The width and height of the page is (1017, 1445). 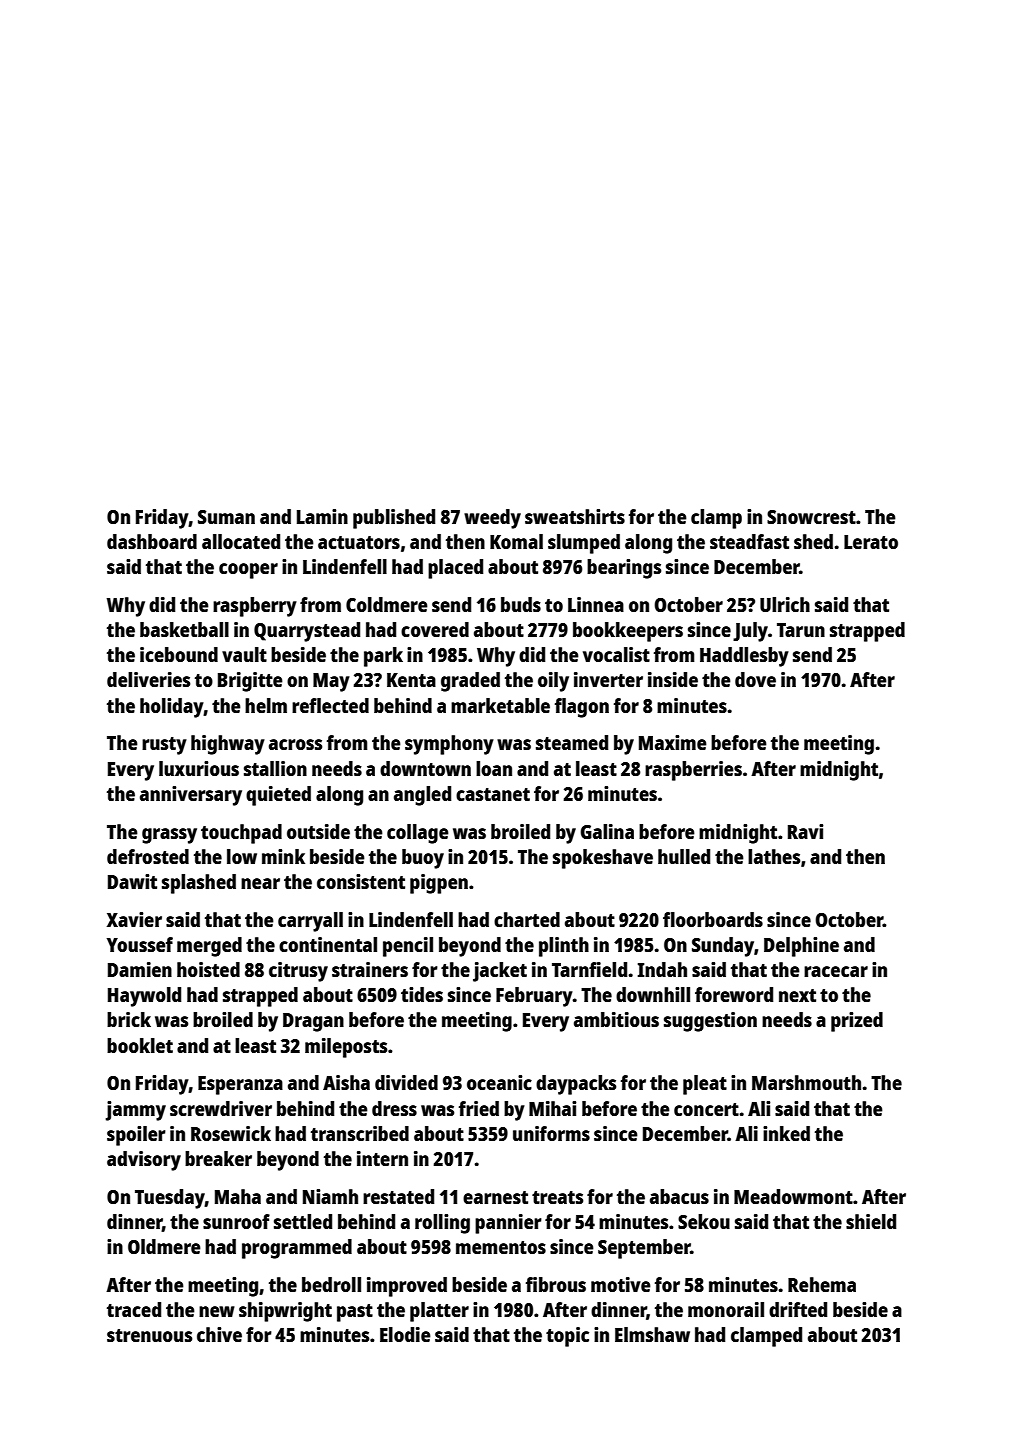 What do you see at coordinates (575, 516) in the page?
I see `sweatshirts` at bounding box center [575, 516].
